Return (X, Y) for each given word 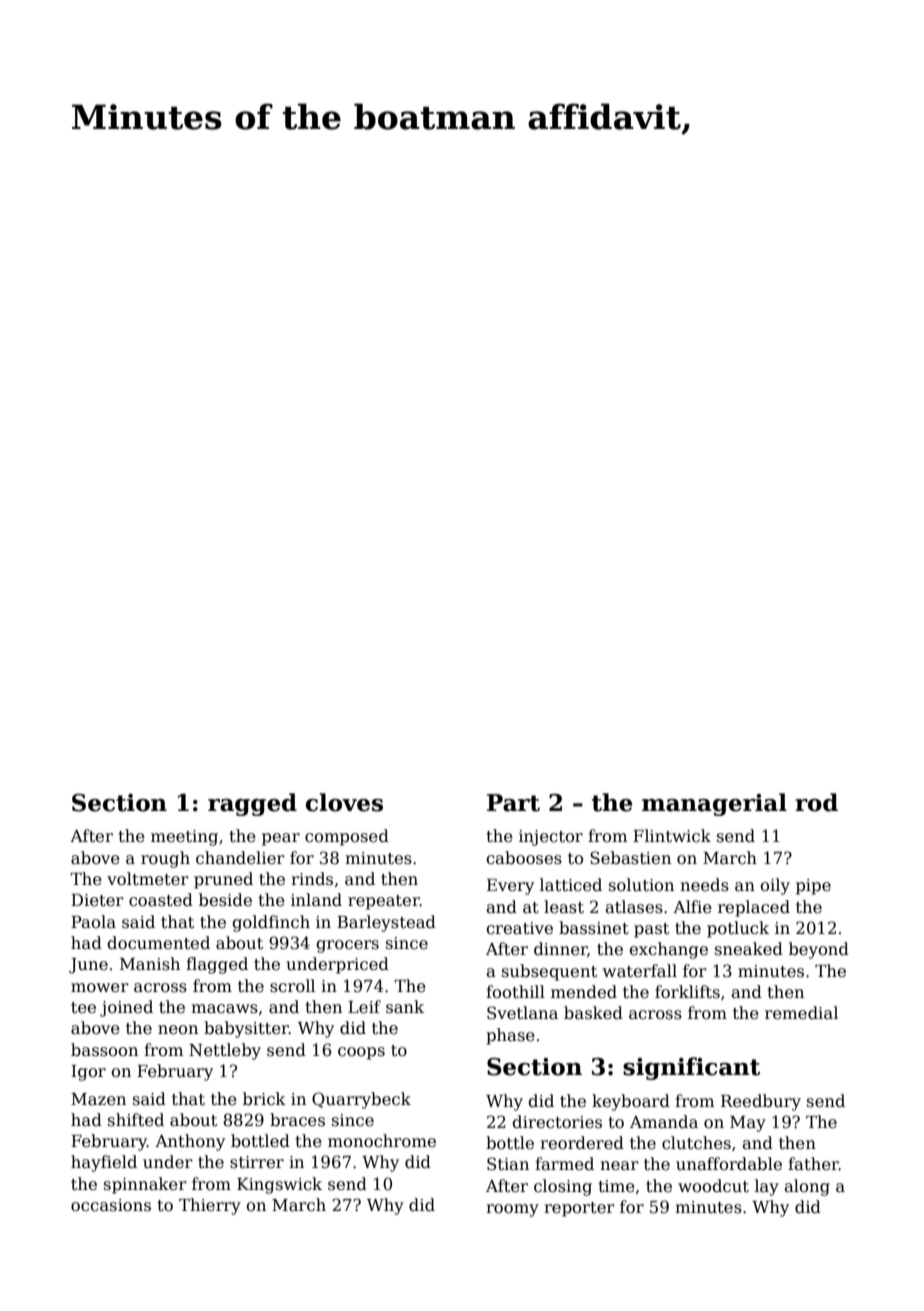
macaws (224, 1009)
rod (816, 802)
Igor (88, 1073)
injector (551, 838)
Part (513, 803)
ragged (252, 804)
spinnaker (145, 1185)
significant (691, 1068)
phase (510, 1036)
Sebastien (630, 858)
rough (165, 859)
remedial (801, 1013)
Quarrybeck (361, 1100)
